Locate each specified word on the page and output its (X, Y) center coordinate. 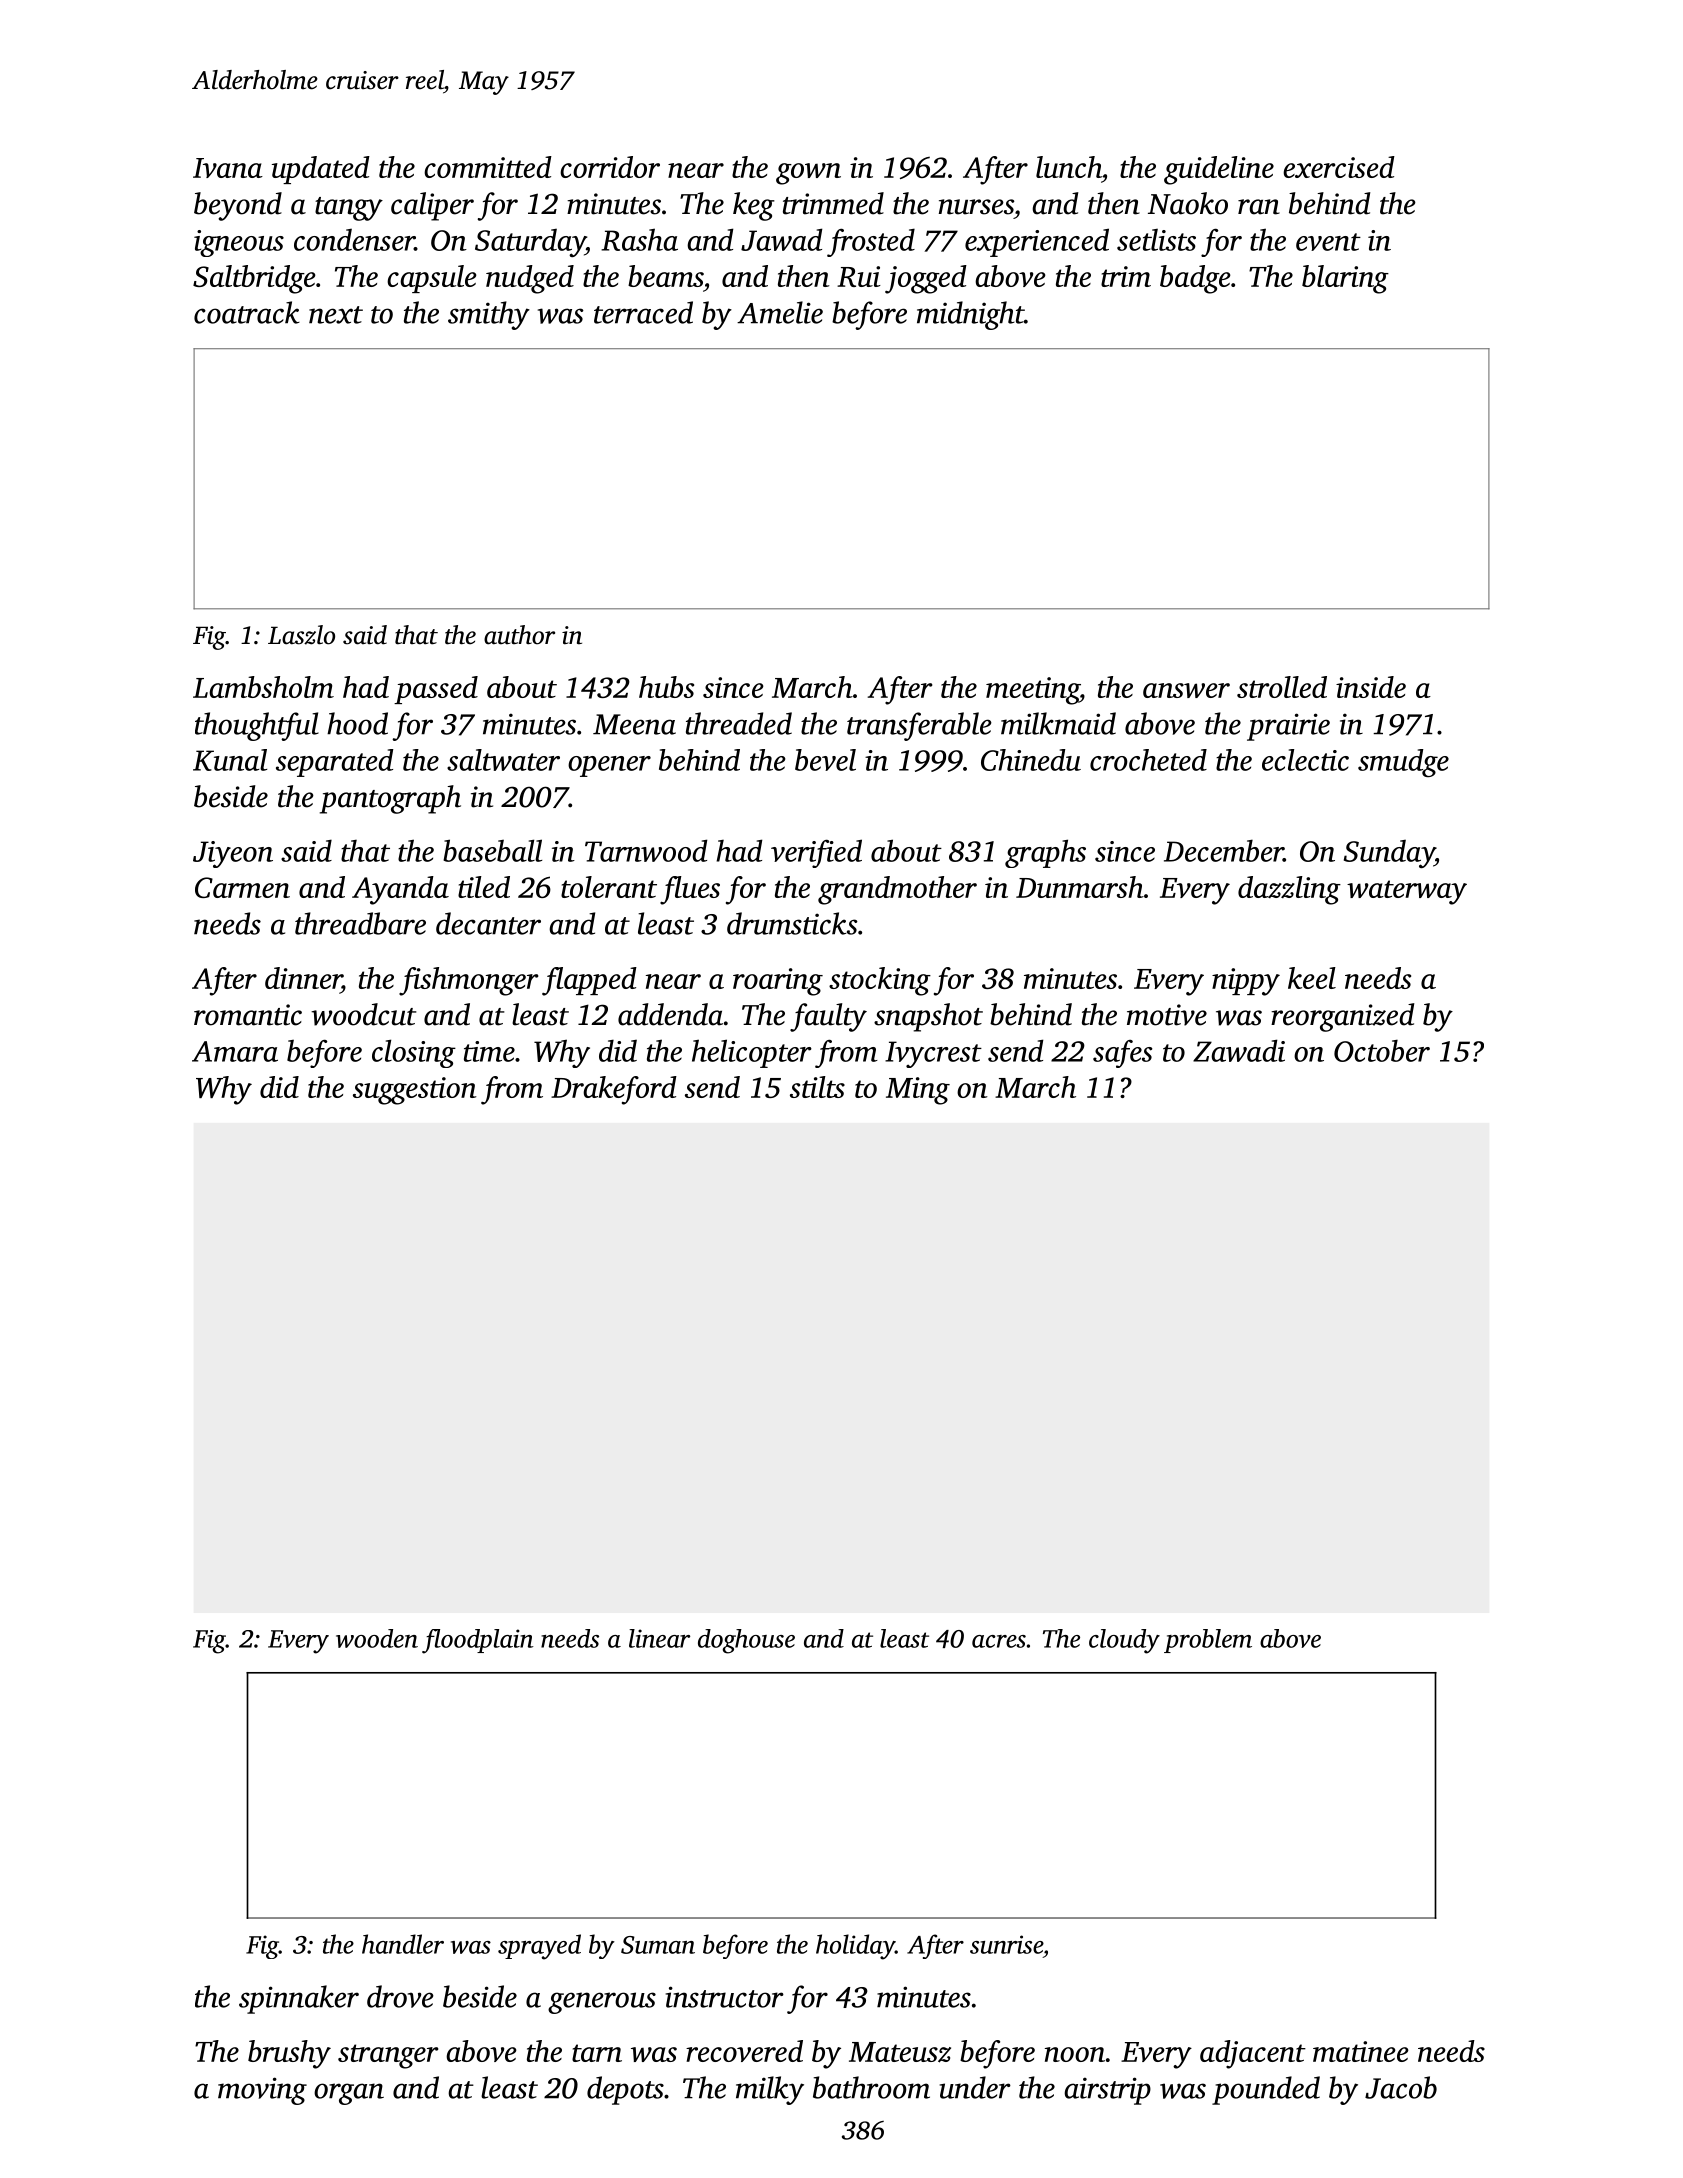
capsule (432, 279)
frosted (871, 242)
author (519, 635)
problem (1208, 1641)
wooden (377, 1638)
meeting (1033, 691)
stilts (817, 1087)
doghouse (746, 1641)
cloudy (1124, 1641)
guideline (1219, 170)
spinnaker (299, 1999)
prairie (1288, 727)
